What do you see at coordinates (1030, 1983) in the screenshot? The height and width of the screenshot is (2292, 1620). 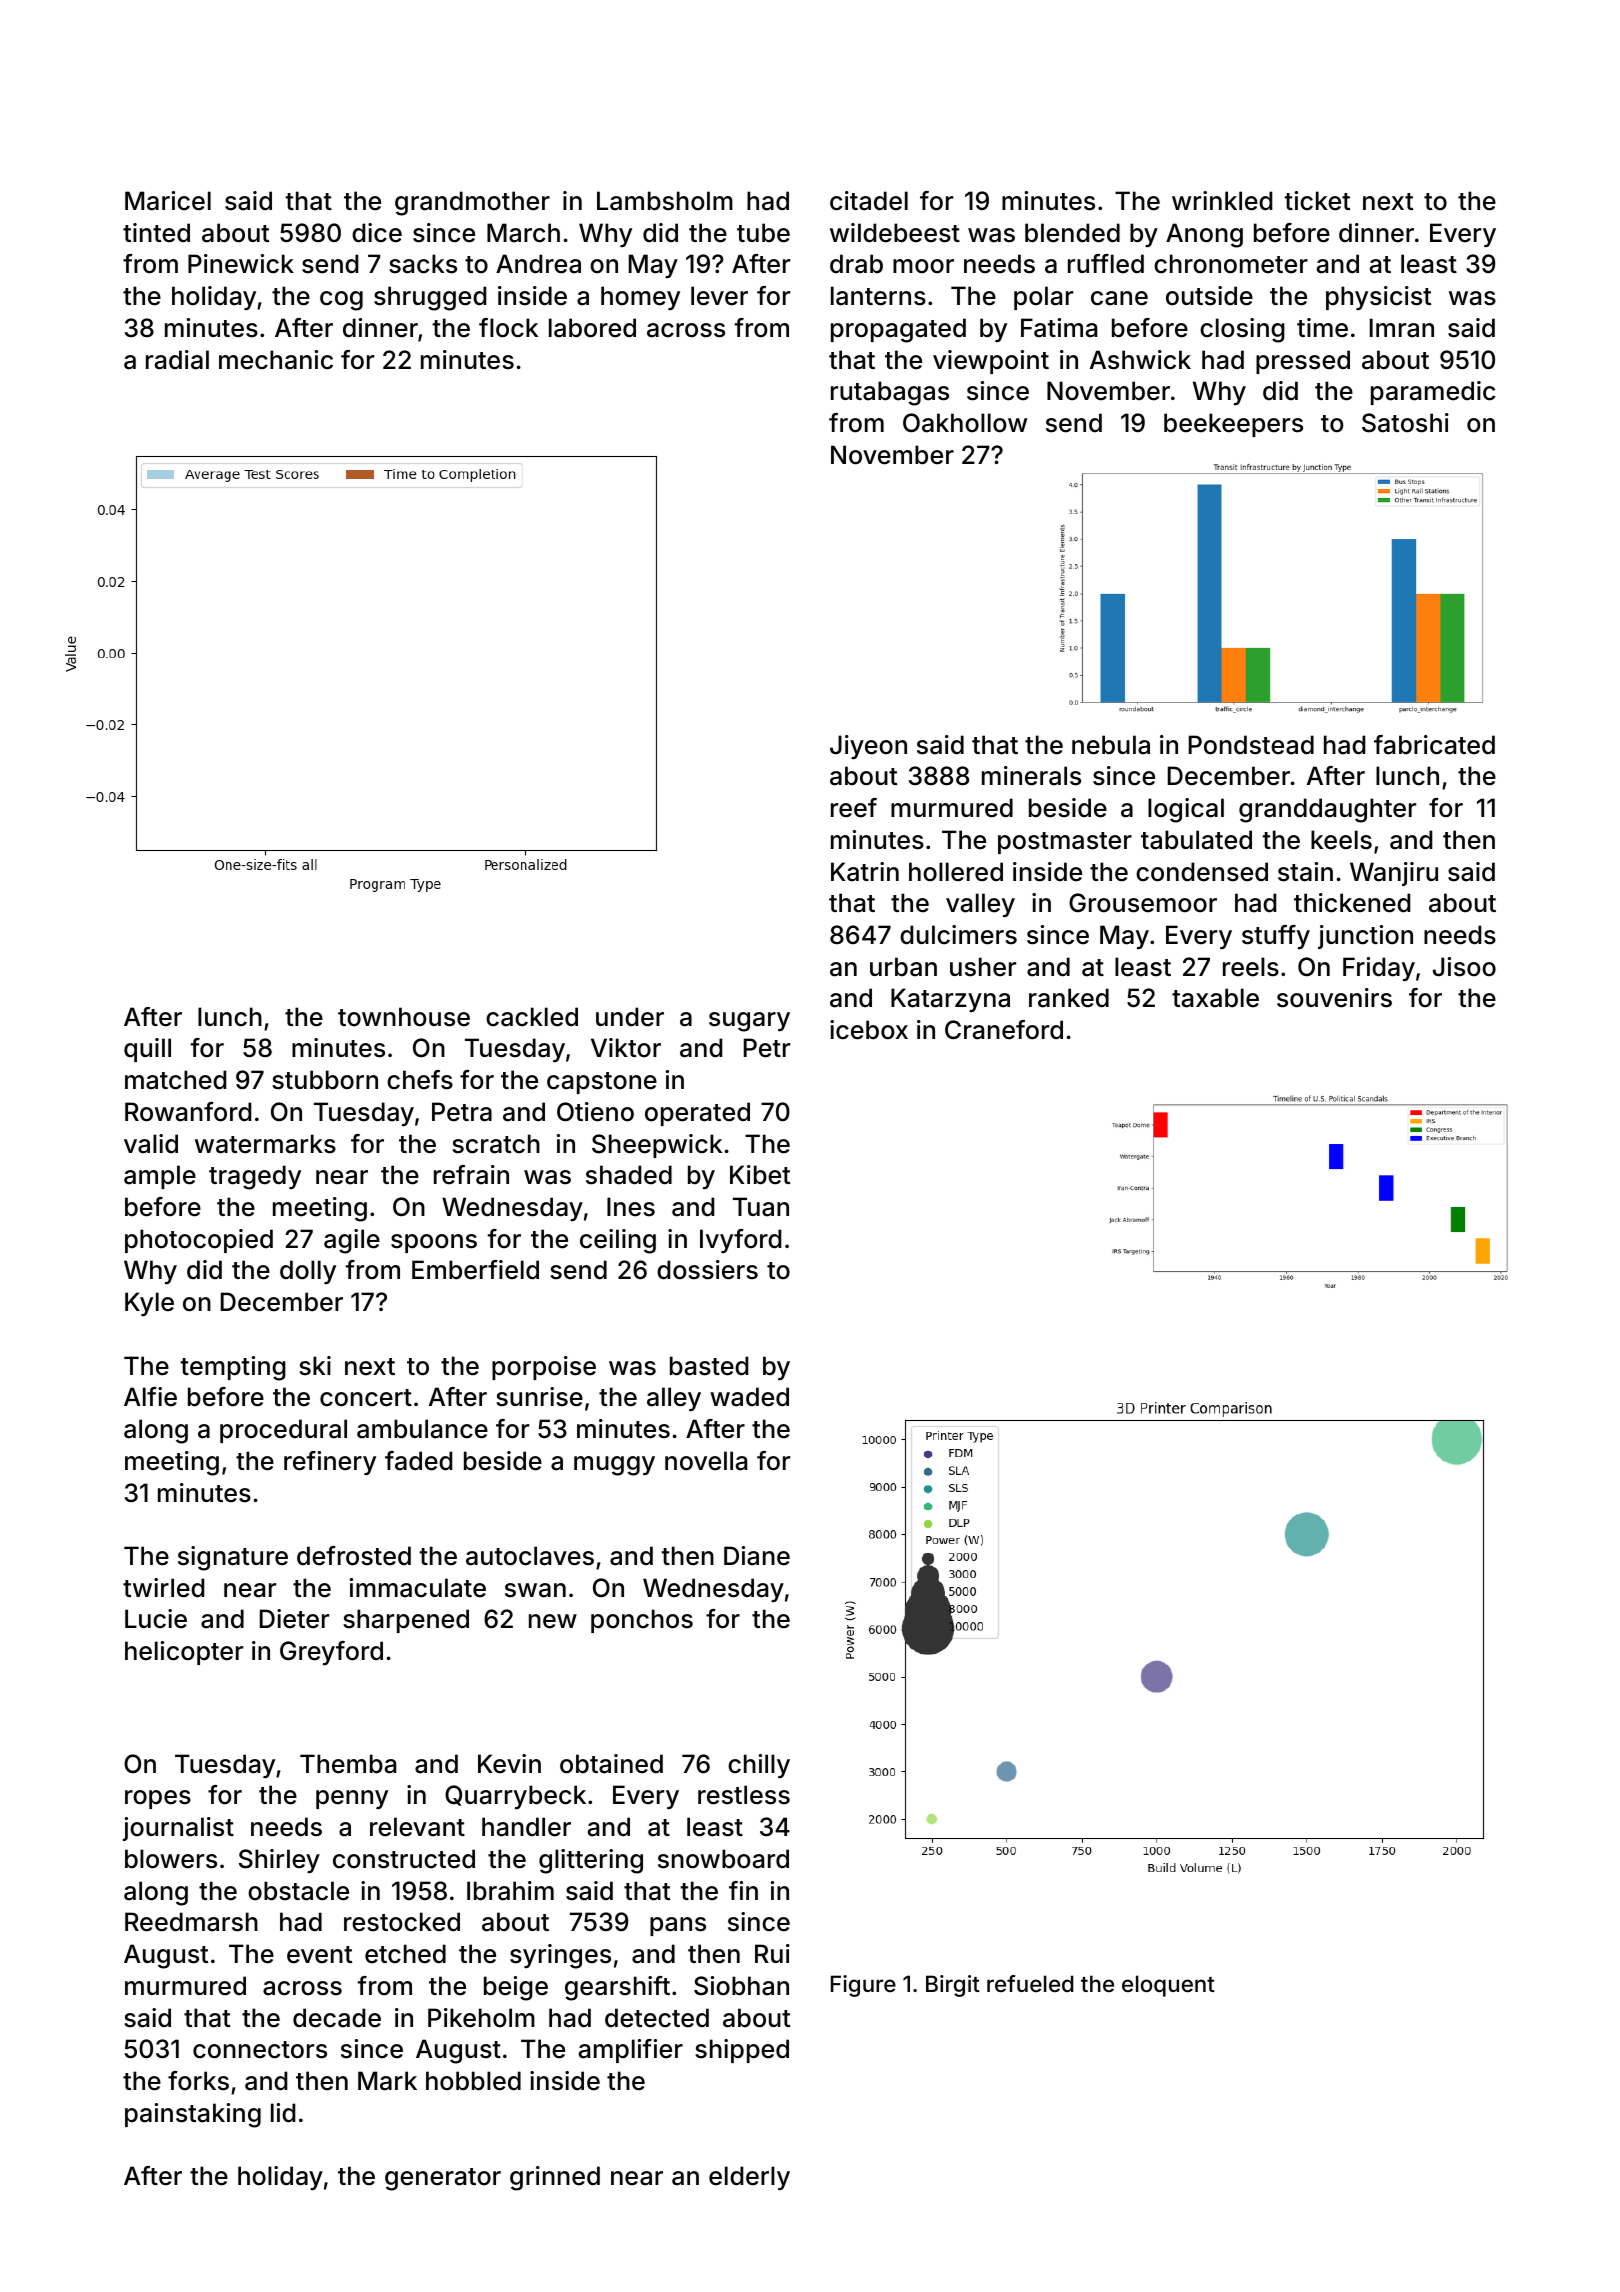 I see `refueled` at bounding box center [1030, 1983].
